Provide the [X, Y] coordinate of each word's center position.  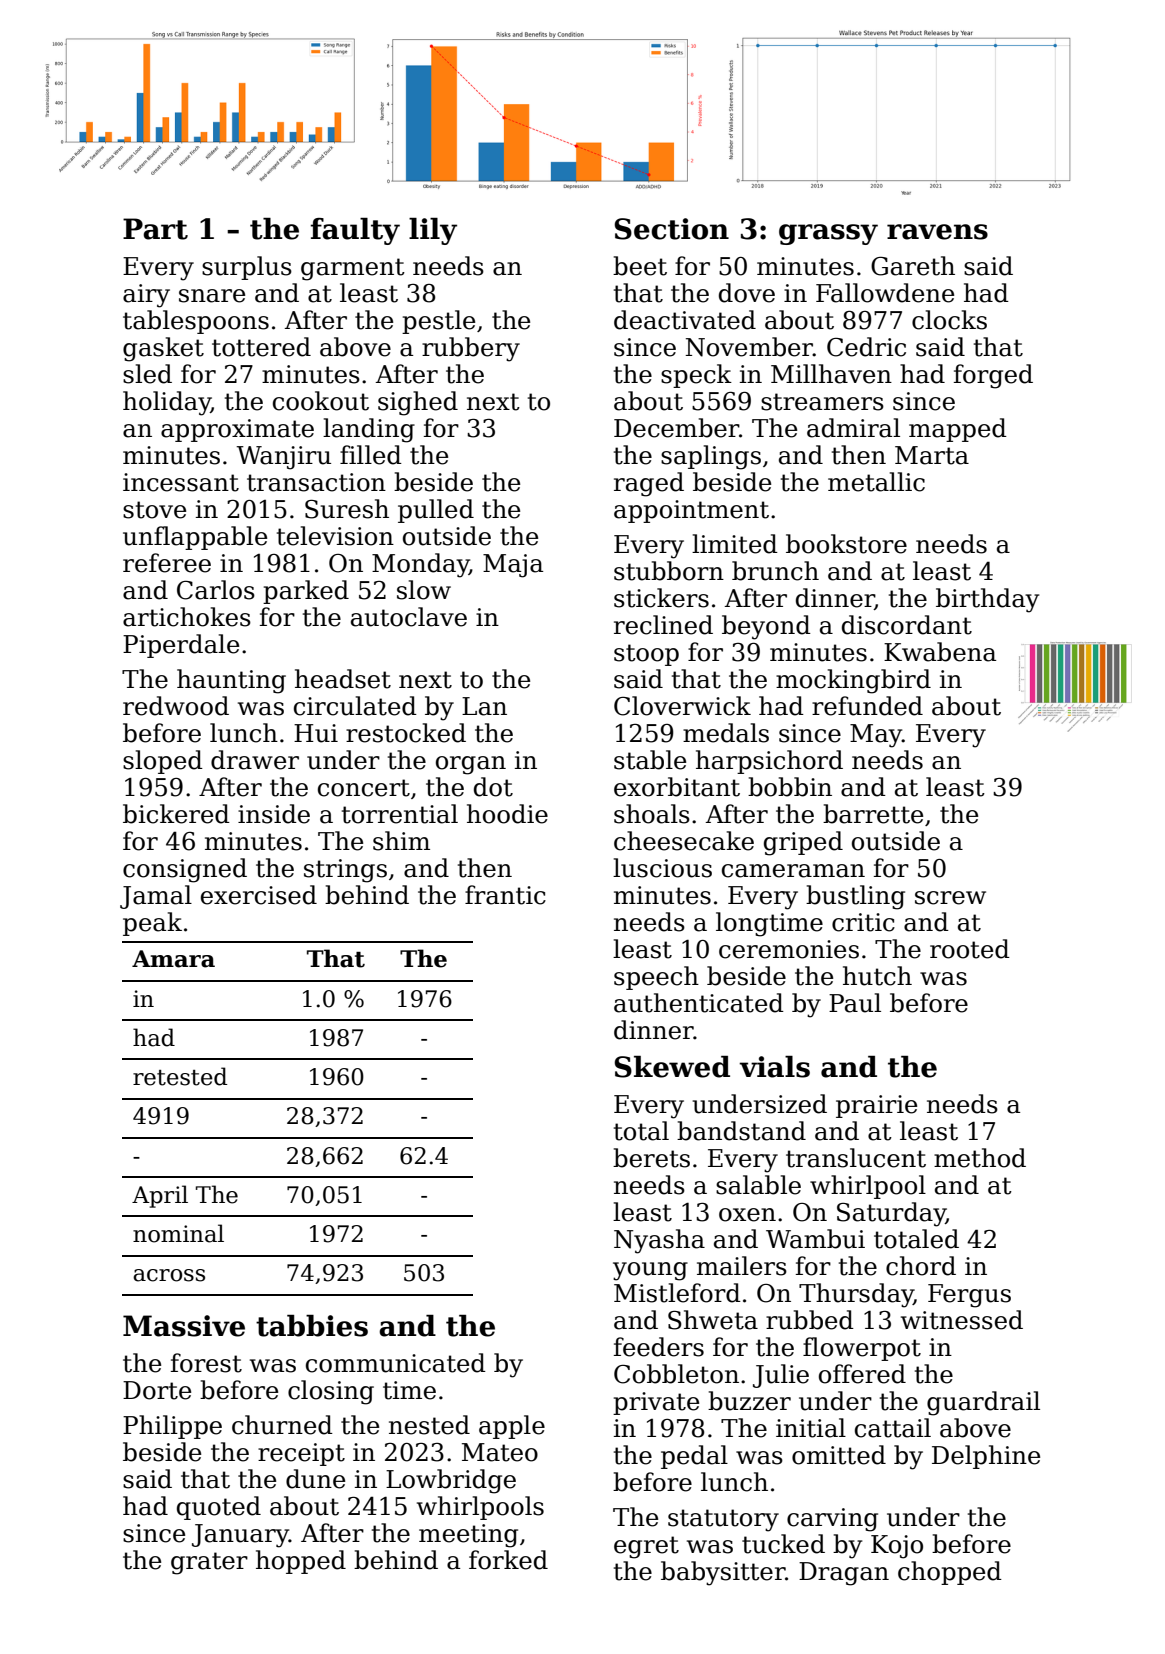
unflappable [195, 538]
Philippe [172, 1427]
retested [180, 1076]
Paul [855, 1003]
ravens [937, 232]
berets [651, 1158]
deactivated [685, 320]
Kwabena [940, 652]
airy [146, 296]
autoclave [409, 617]
